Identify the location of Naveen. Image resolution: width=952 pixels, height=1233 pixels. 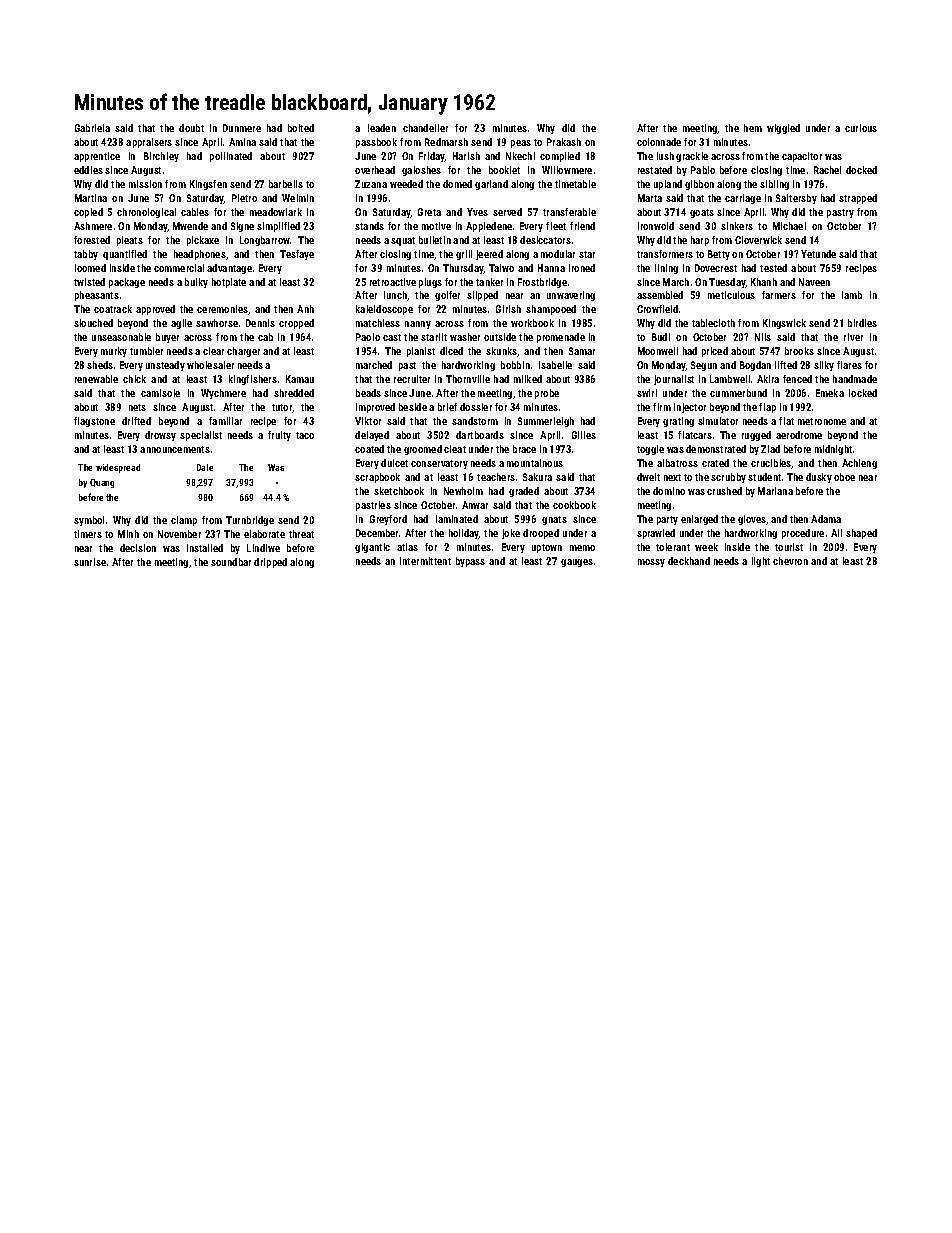
(814, 282).
